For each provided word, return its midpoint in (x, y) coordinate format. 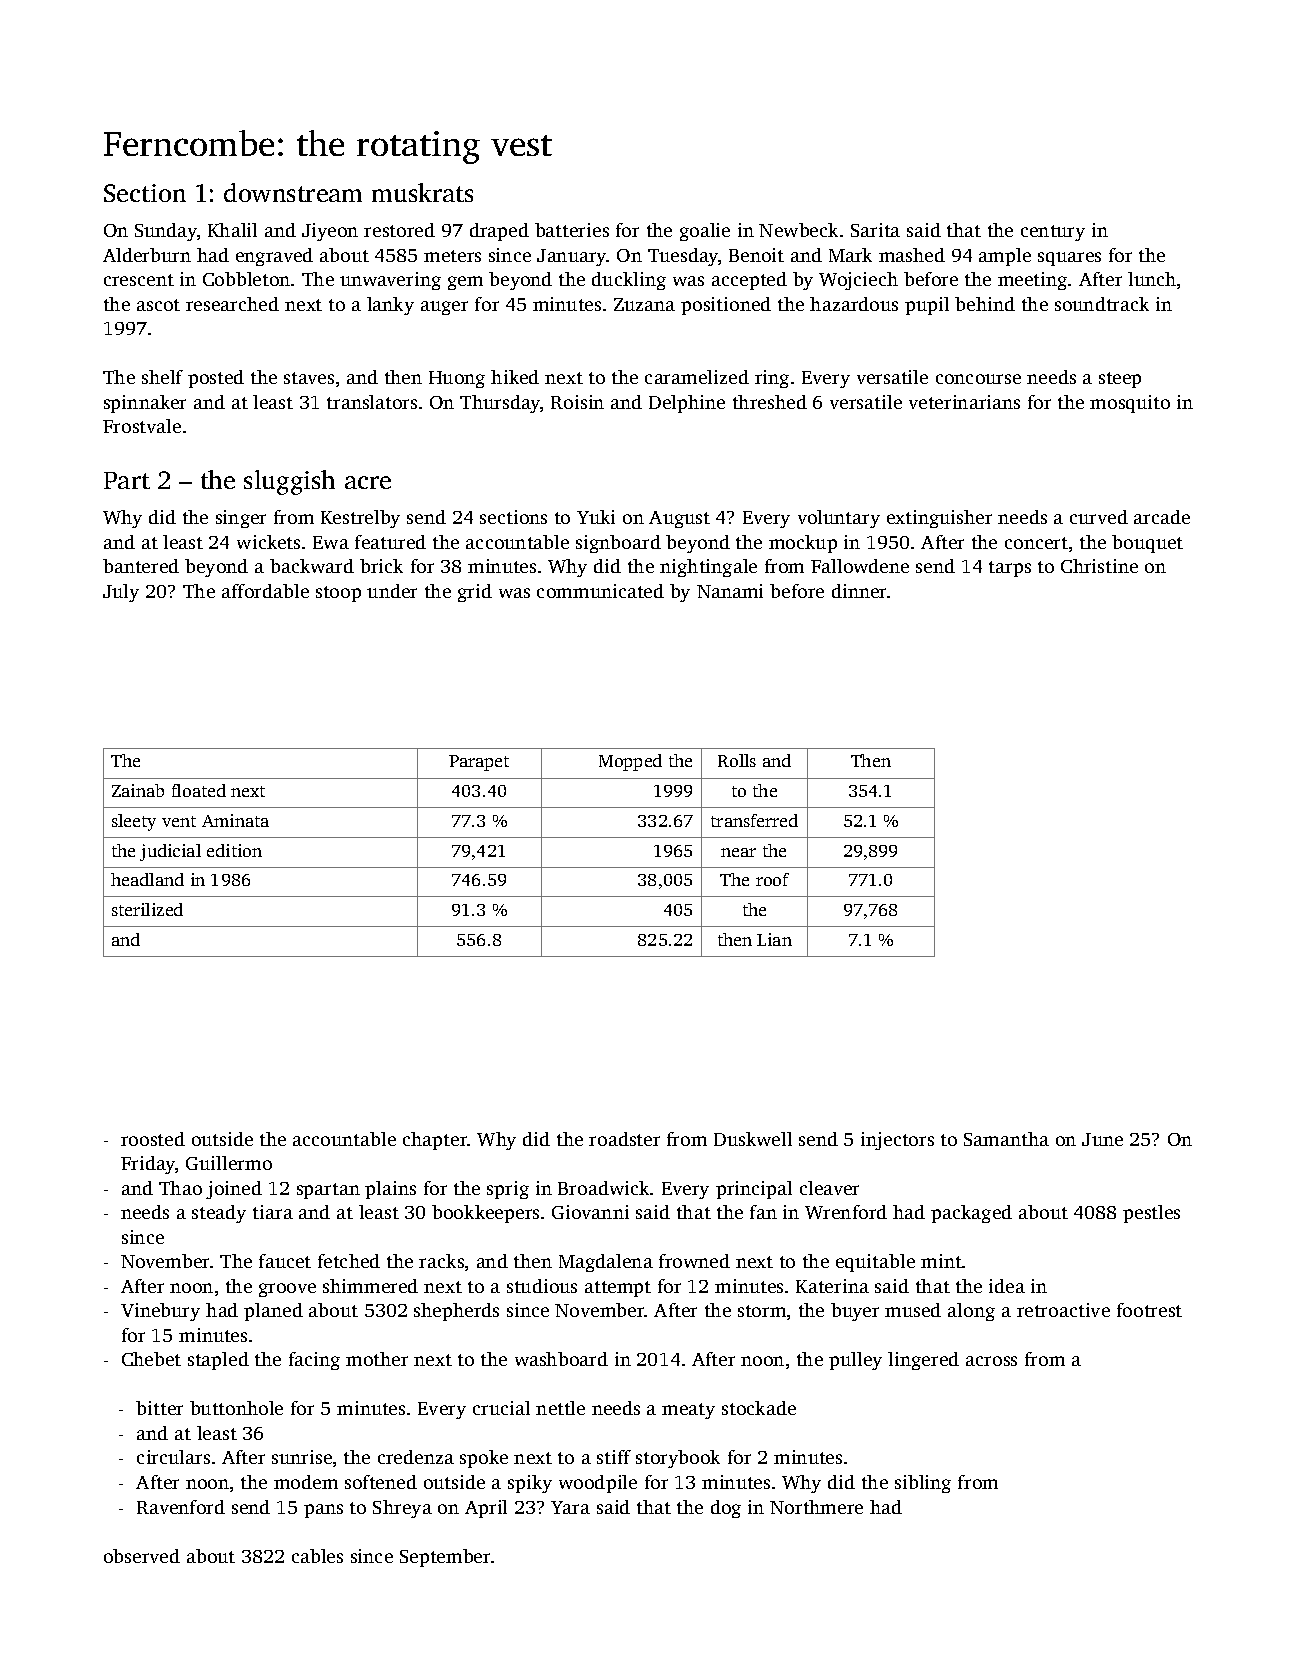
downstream (293, 192)
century (1053, 233)
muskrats (422, 192)
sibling (923, 1484)
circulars (173, 1457)
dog (726, 1509)
